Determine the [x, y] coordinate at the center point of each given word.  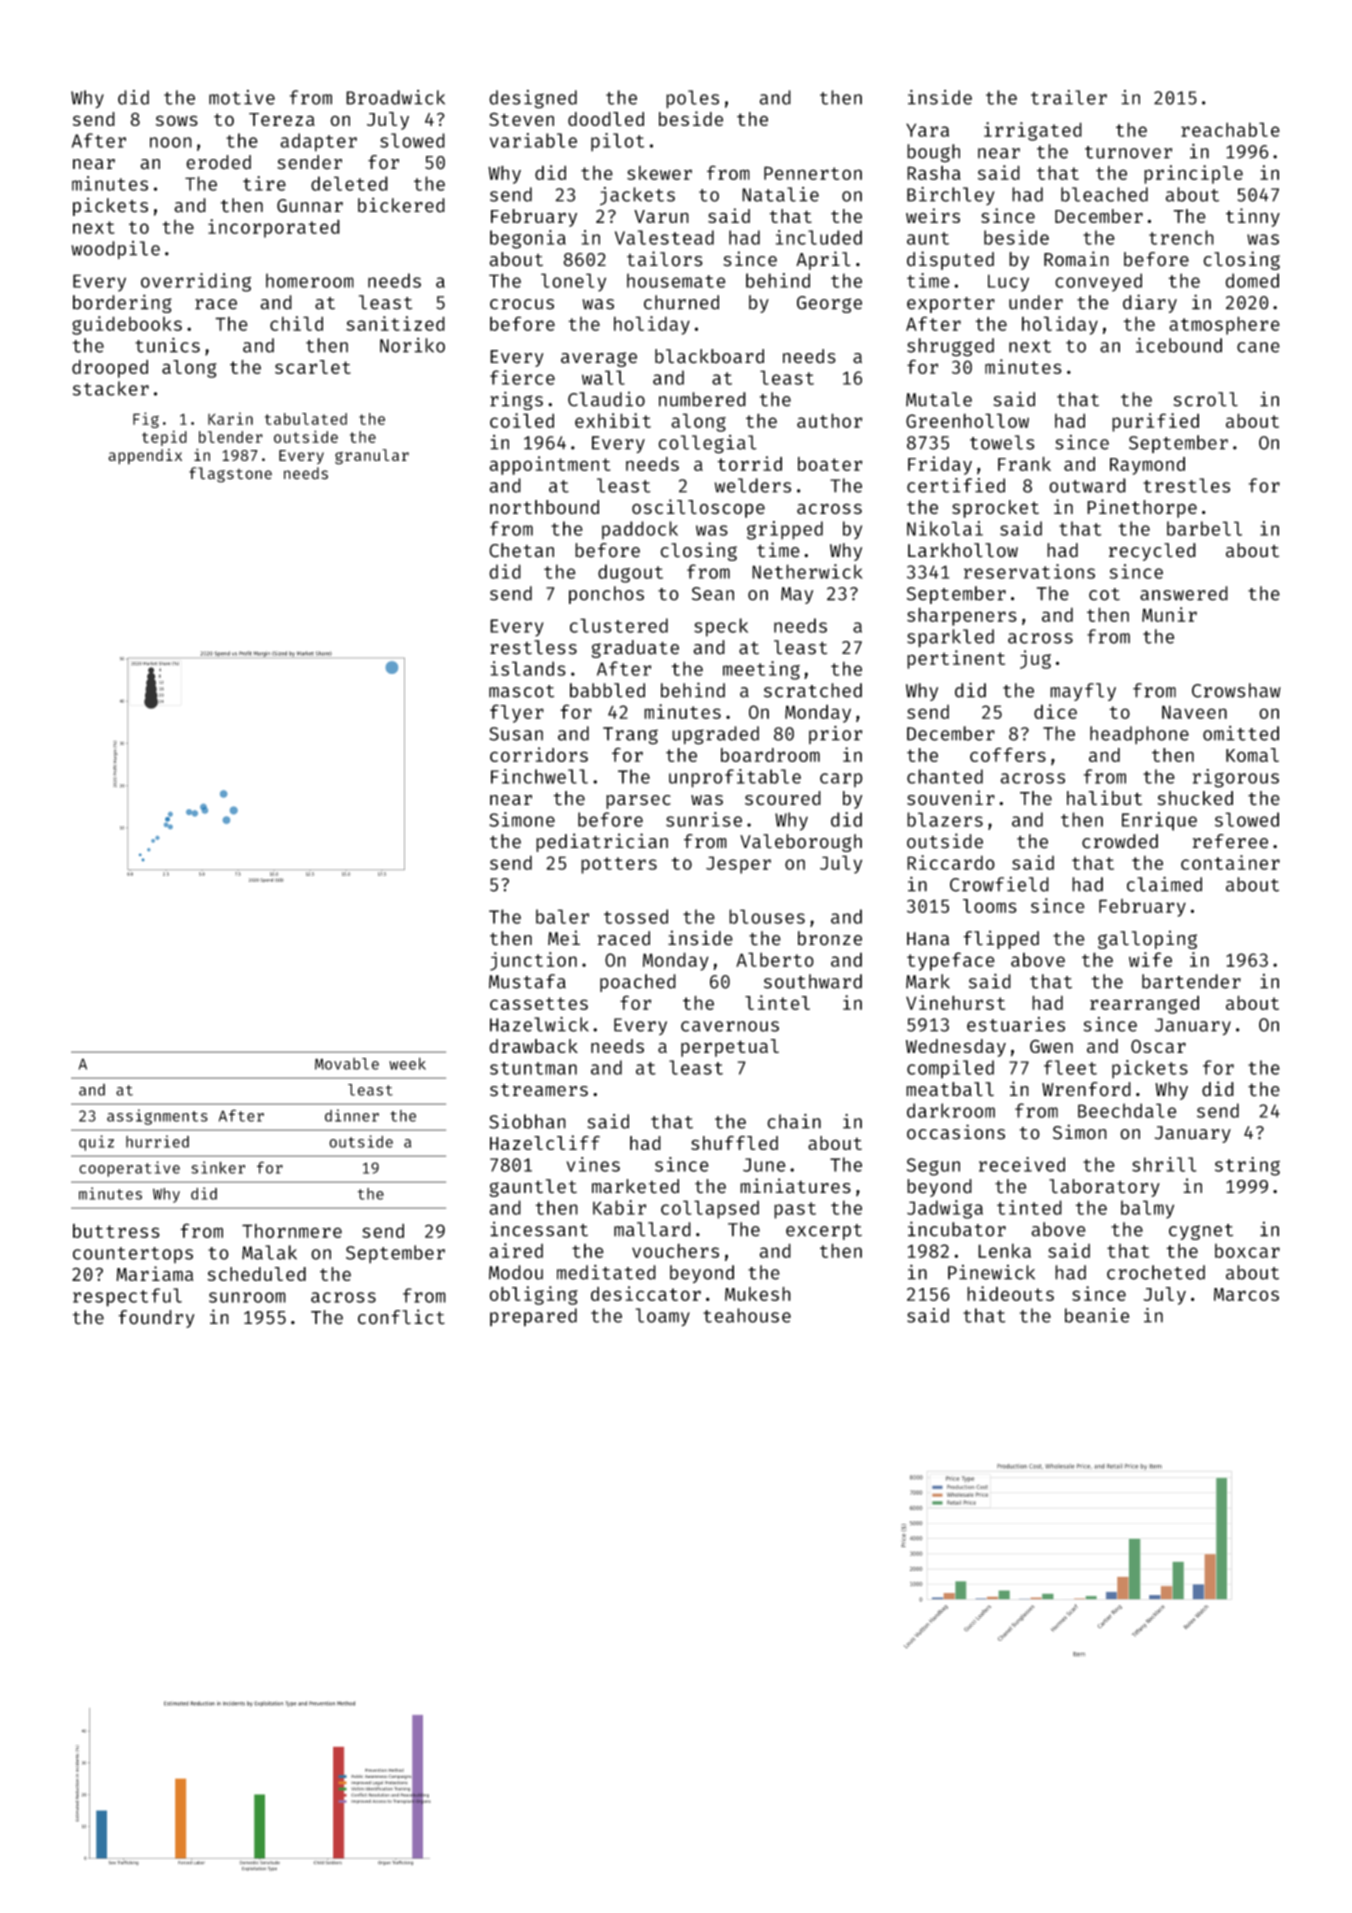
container [1230, 862]
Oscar [1158, 1046]
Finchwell [539, 776]
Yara [927, 130]
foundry [156, 1319]
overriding [196, 282]
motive [242, 97]
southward [813, 981]
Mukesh [758, 1294]
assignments [157, 1117]
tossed [636, 916]
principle [1193, 174]
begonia [528, 239]
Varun [661, 216]
